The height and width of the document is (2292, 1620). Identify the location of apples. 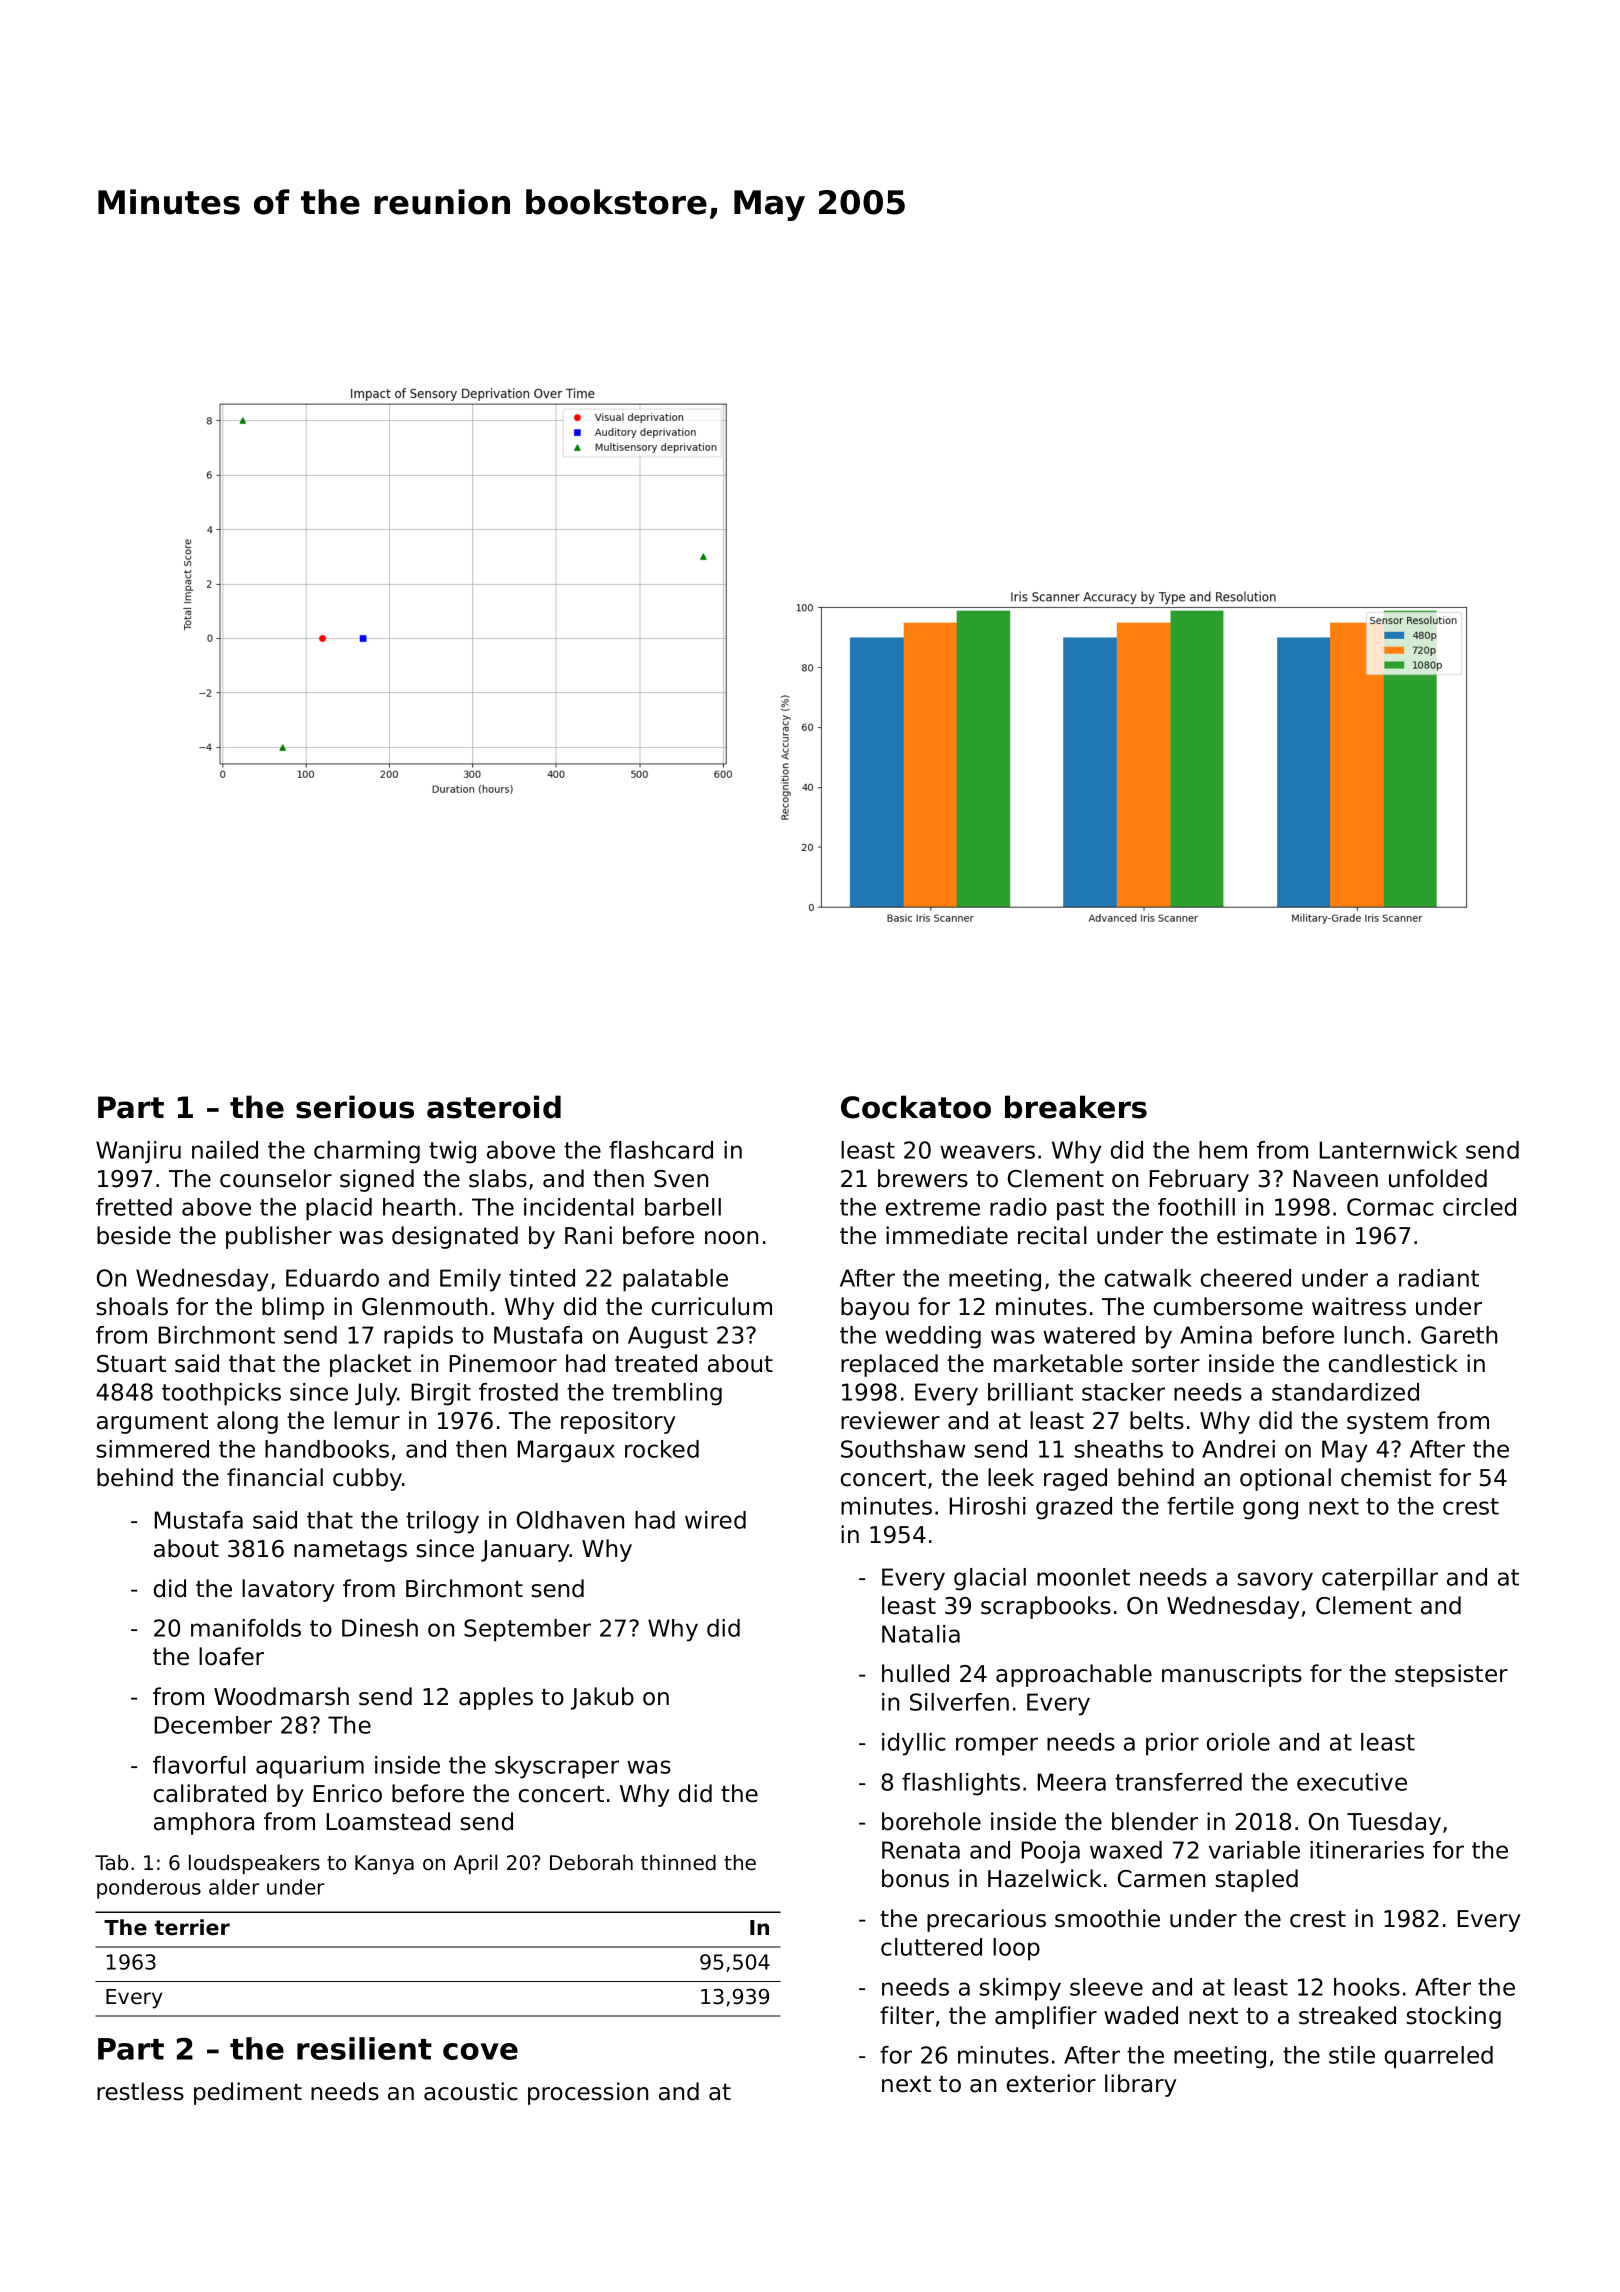
(496, 1698).
